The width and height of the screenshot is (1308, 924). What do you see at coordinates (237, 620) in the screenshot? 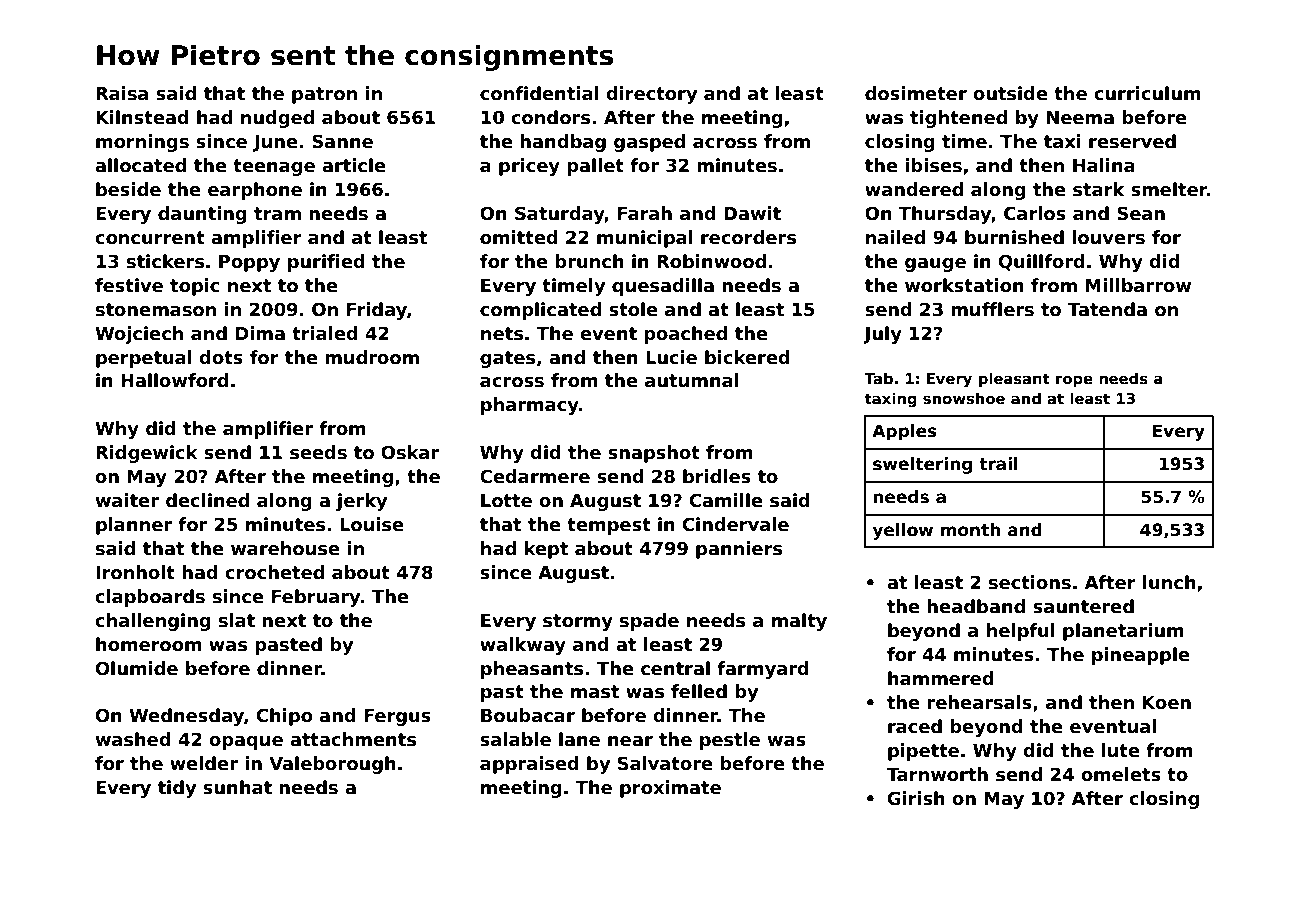
I see `slat` at bounding box center [237, 620].
